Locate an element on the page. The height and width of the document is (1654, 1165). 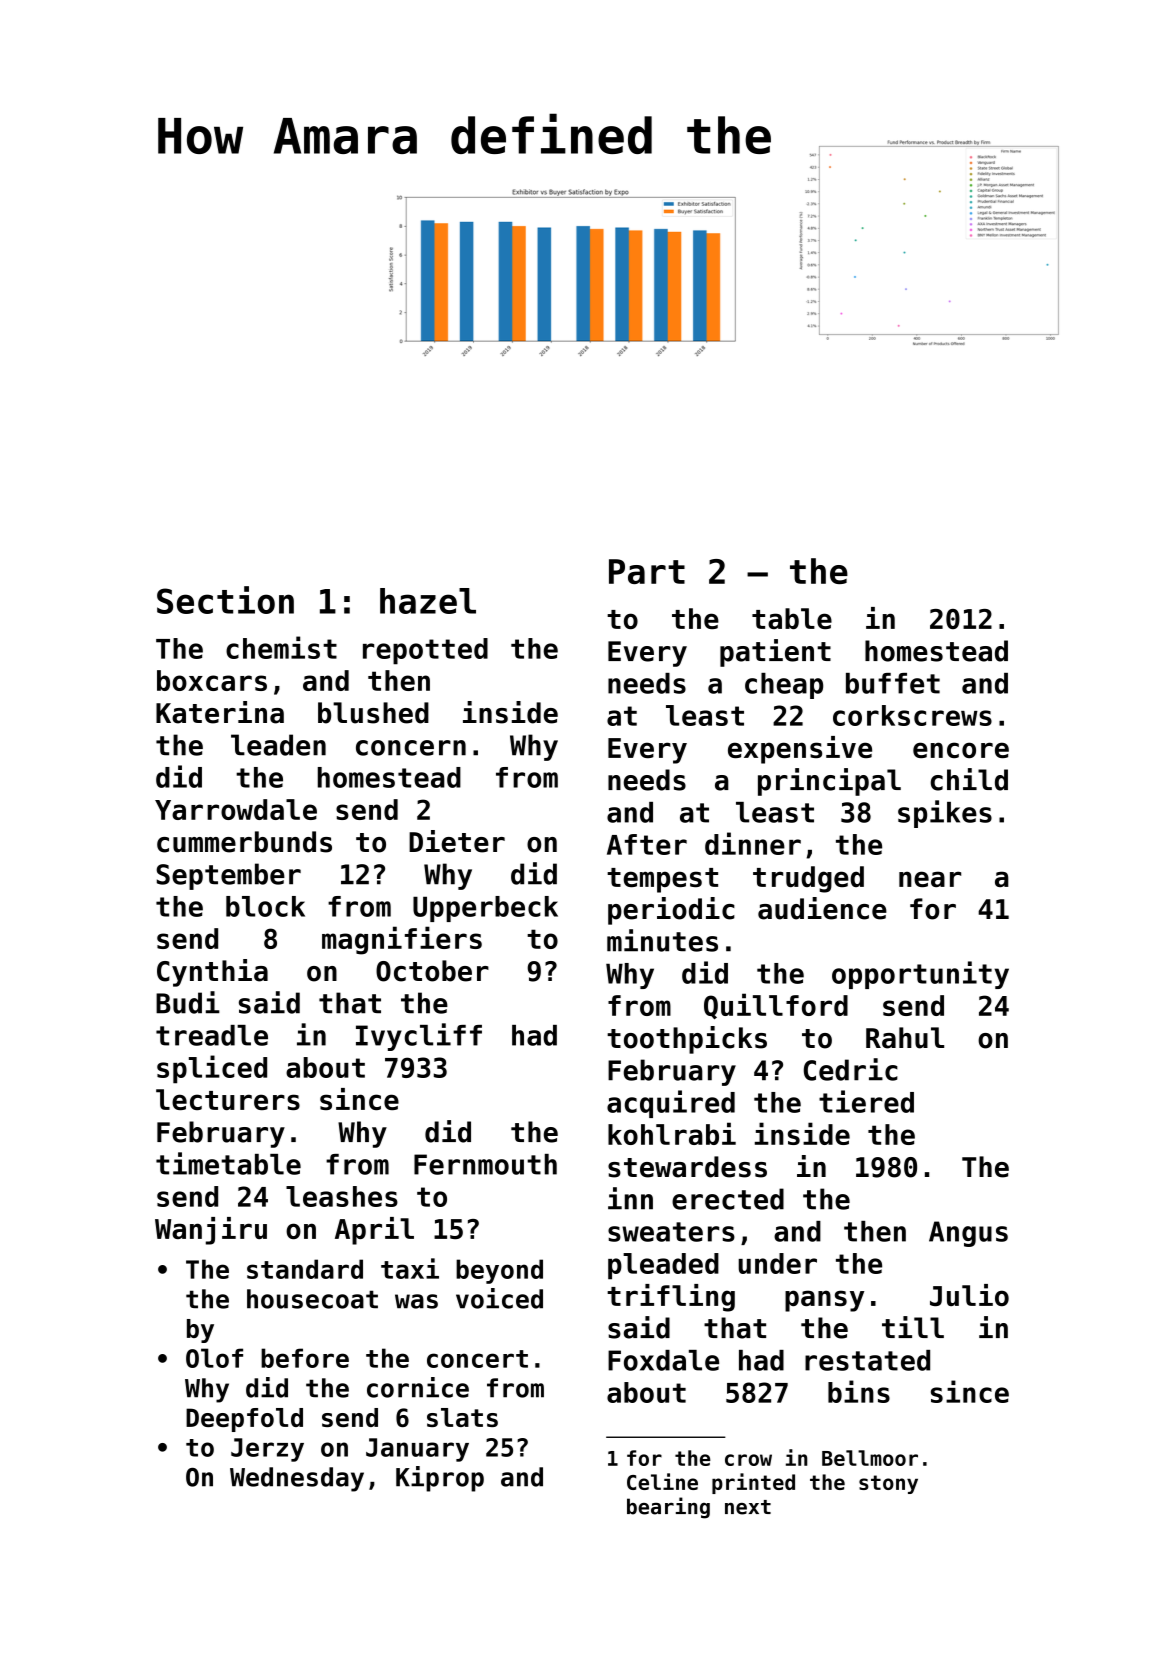
spliced is located at coordinates (212, 1069).
